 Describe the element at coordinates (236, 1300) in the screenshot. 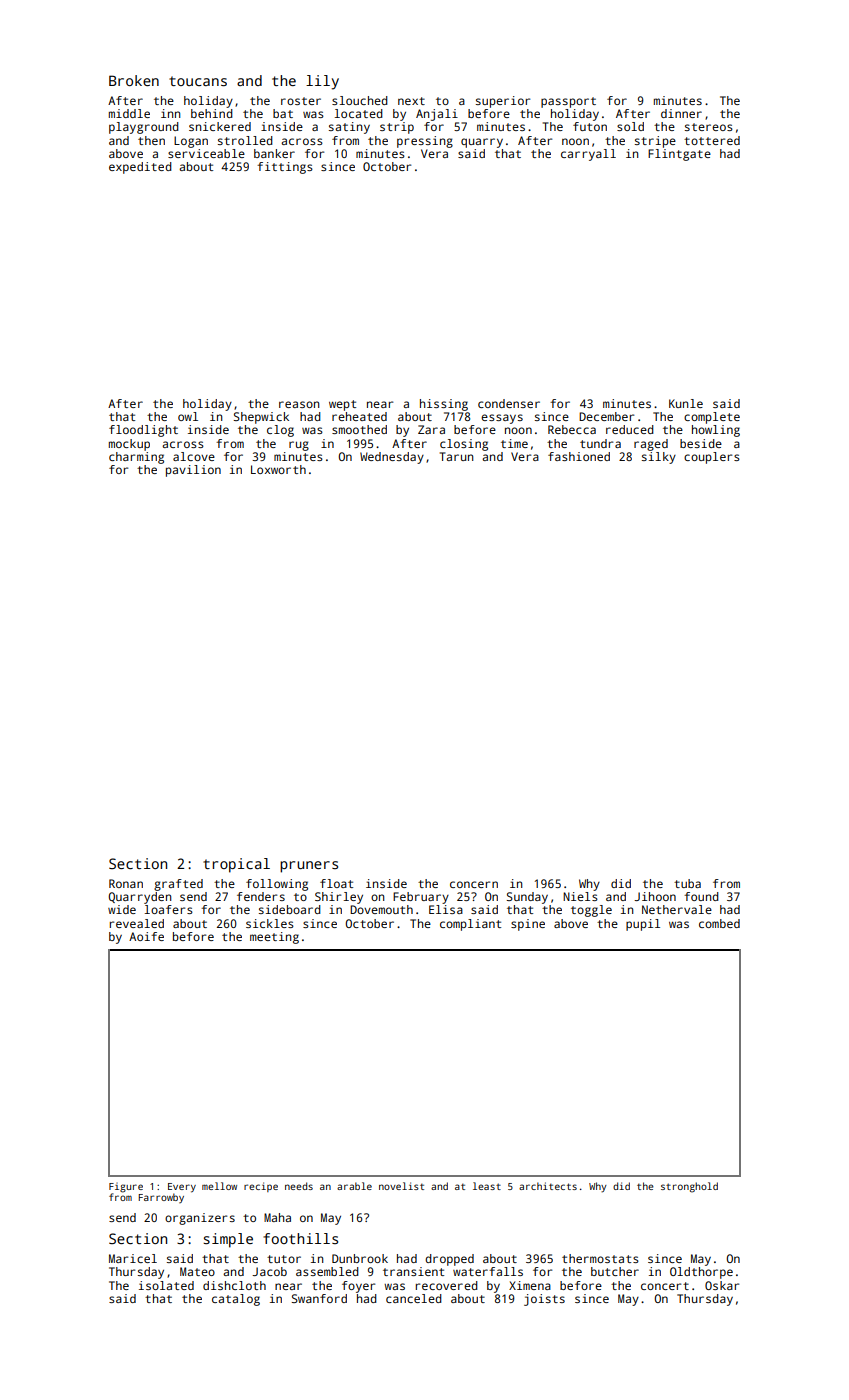

I see `catalog` at that location.
